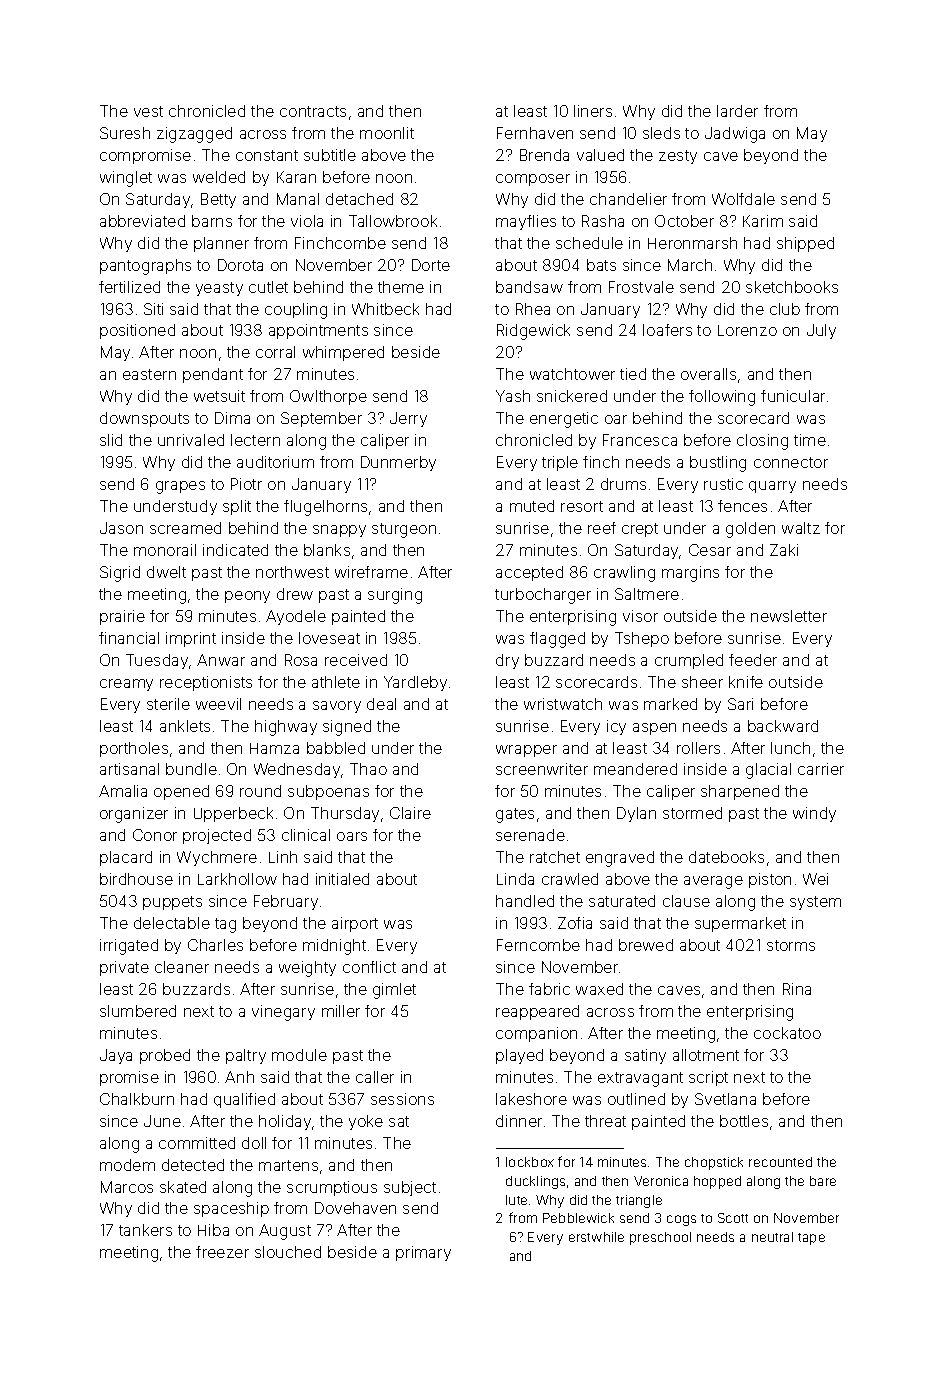 This page has width=950, height=1376. I want to click on liners, so click(593, 111).
